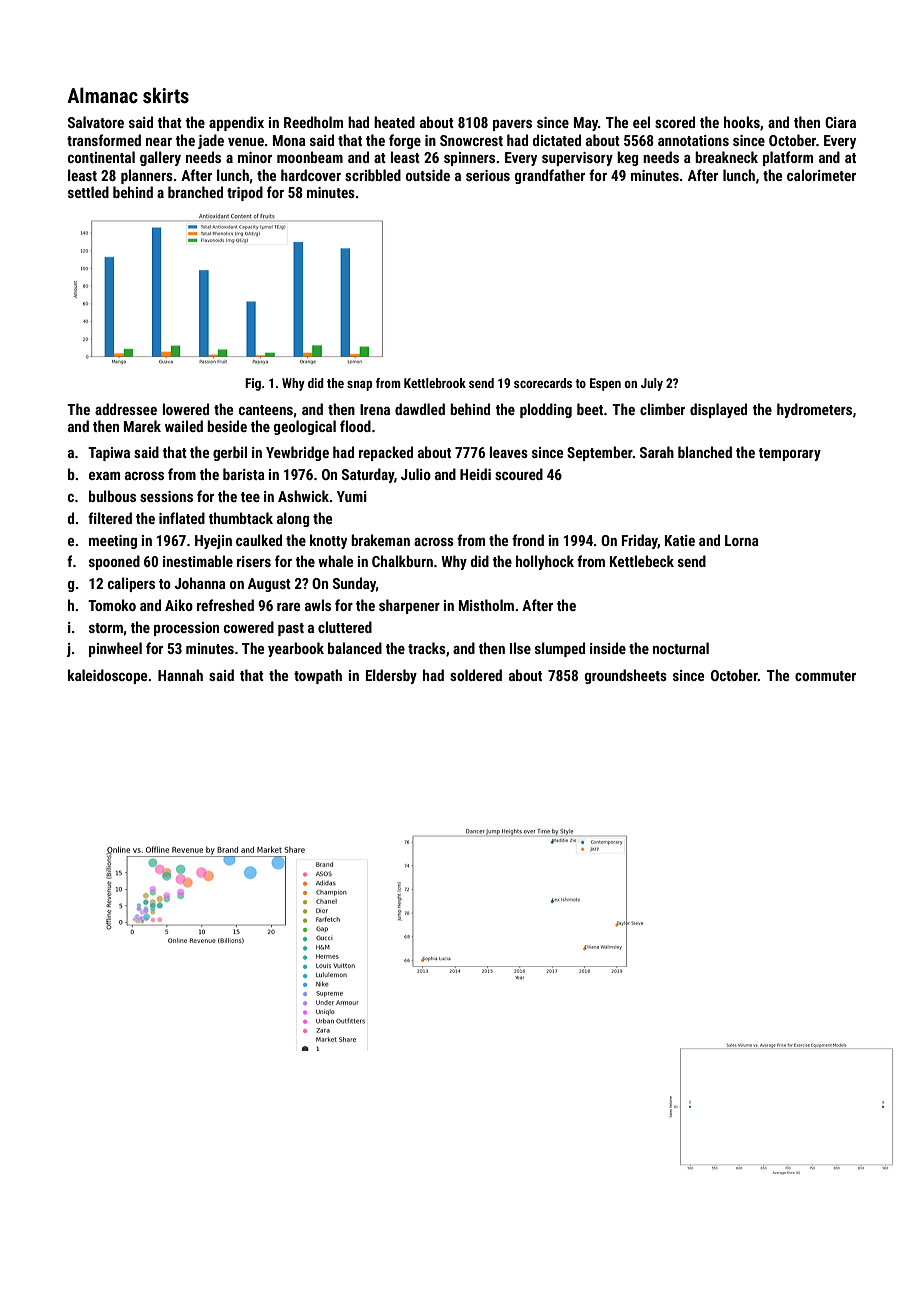  Describe the element at coordinates (96, 122) in the image. I see `Salvatore` at that location.
